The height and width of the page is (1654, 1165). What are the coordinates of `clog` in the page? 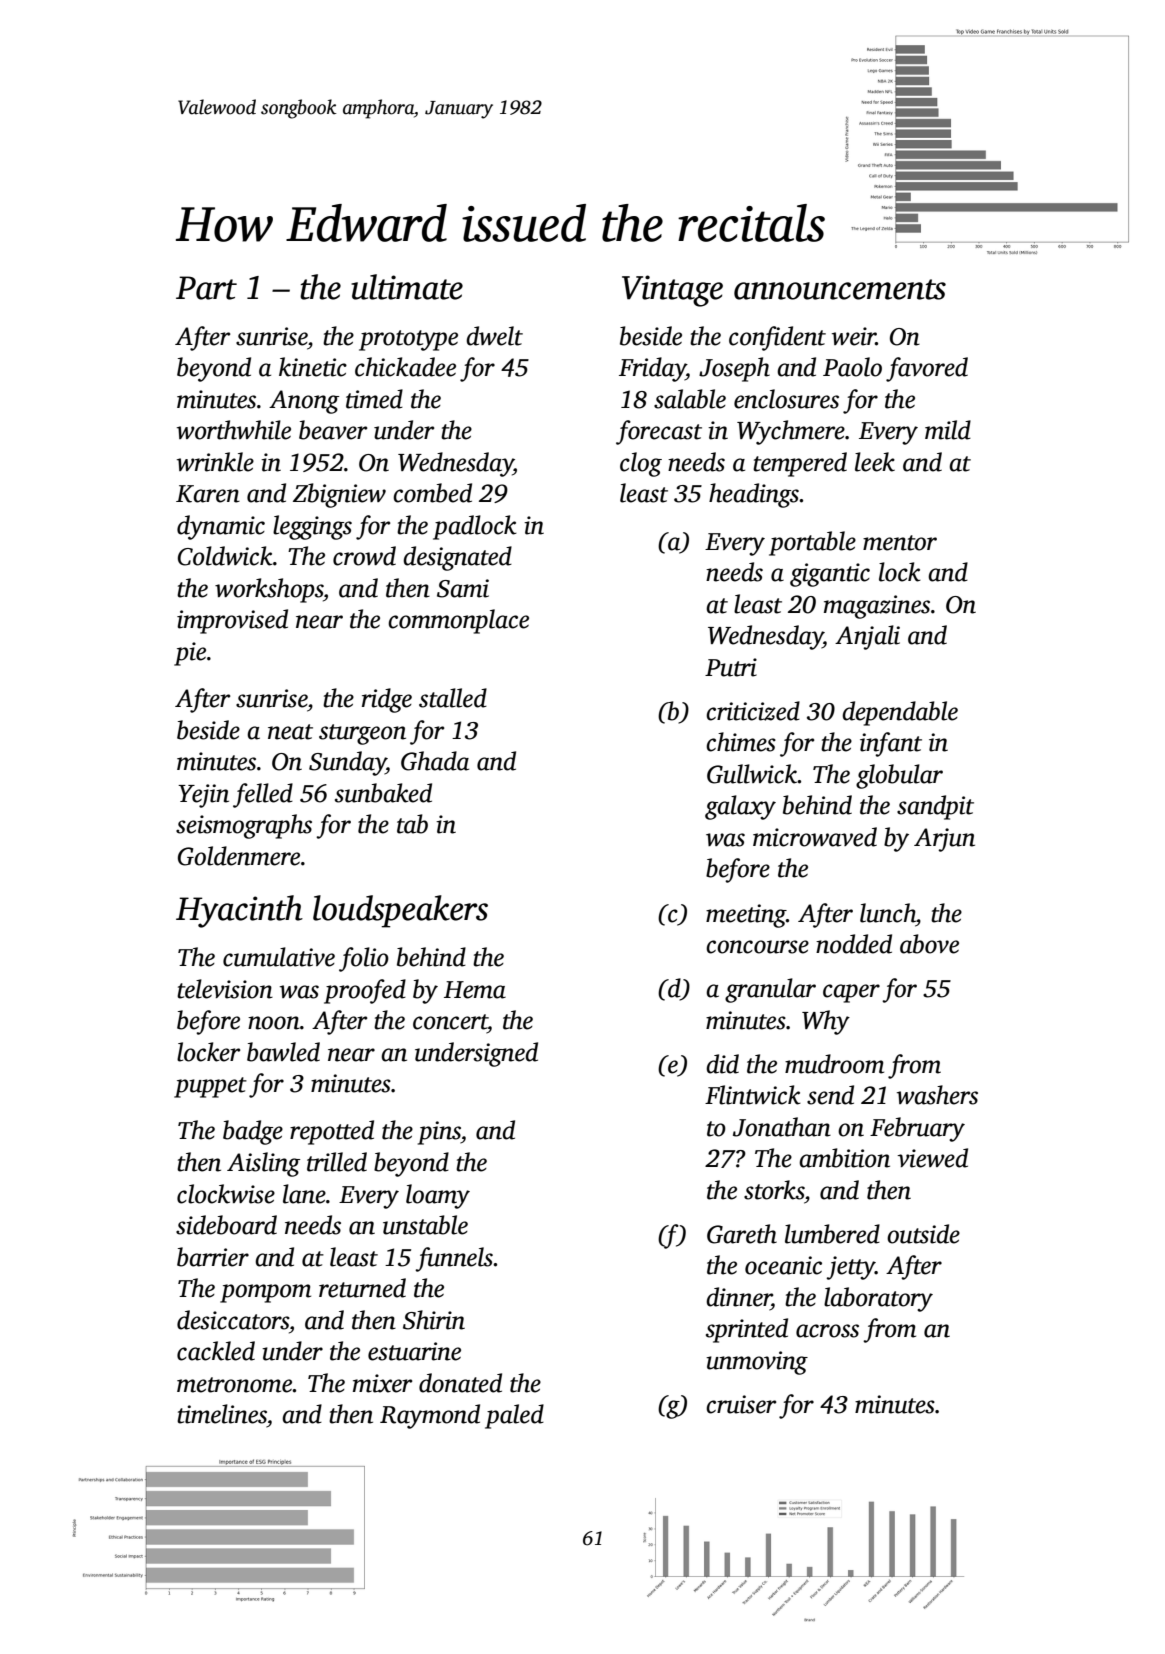 It's located at (641, 464).
